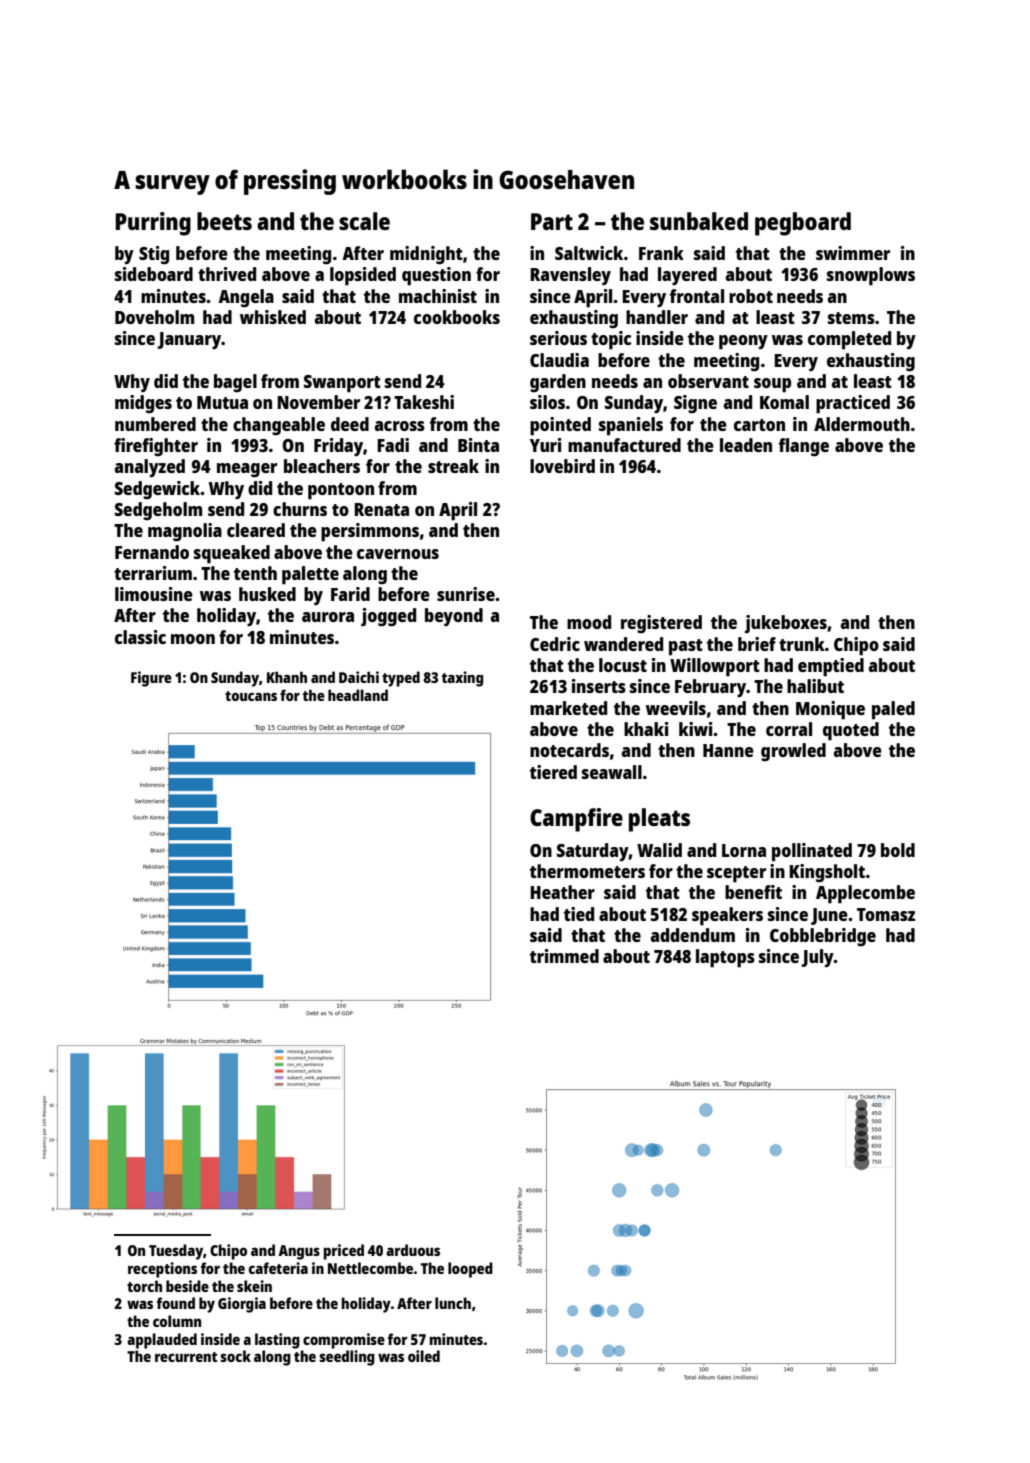  Describe the element at coordinates (162, 1270) in the screenshot. I see `receptions` at that location.
